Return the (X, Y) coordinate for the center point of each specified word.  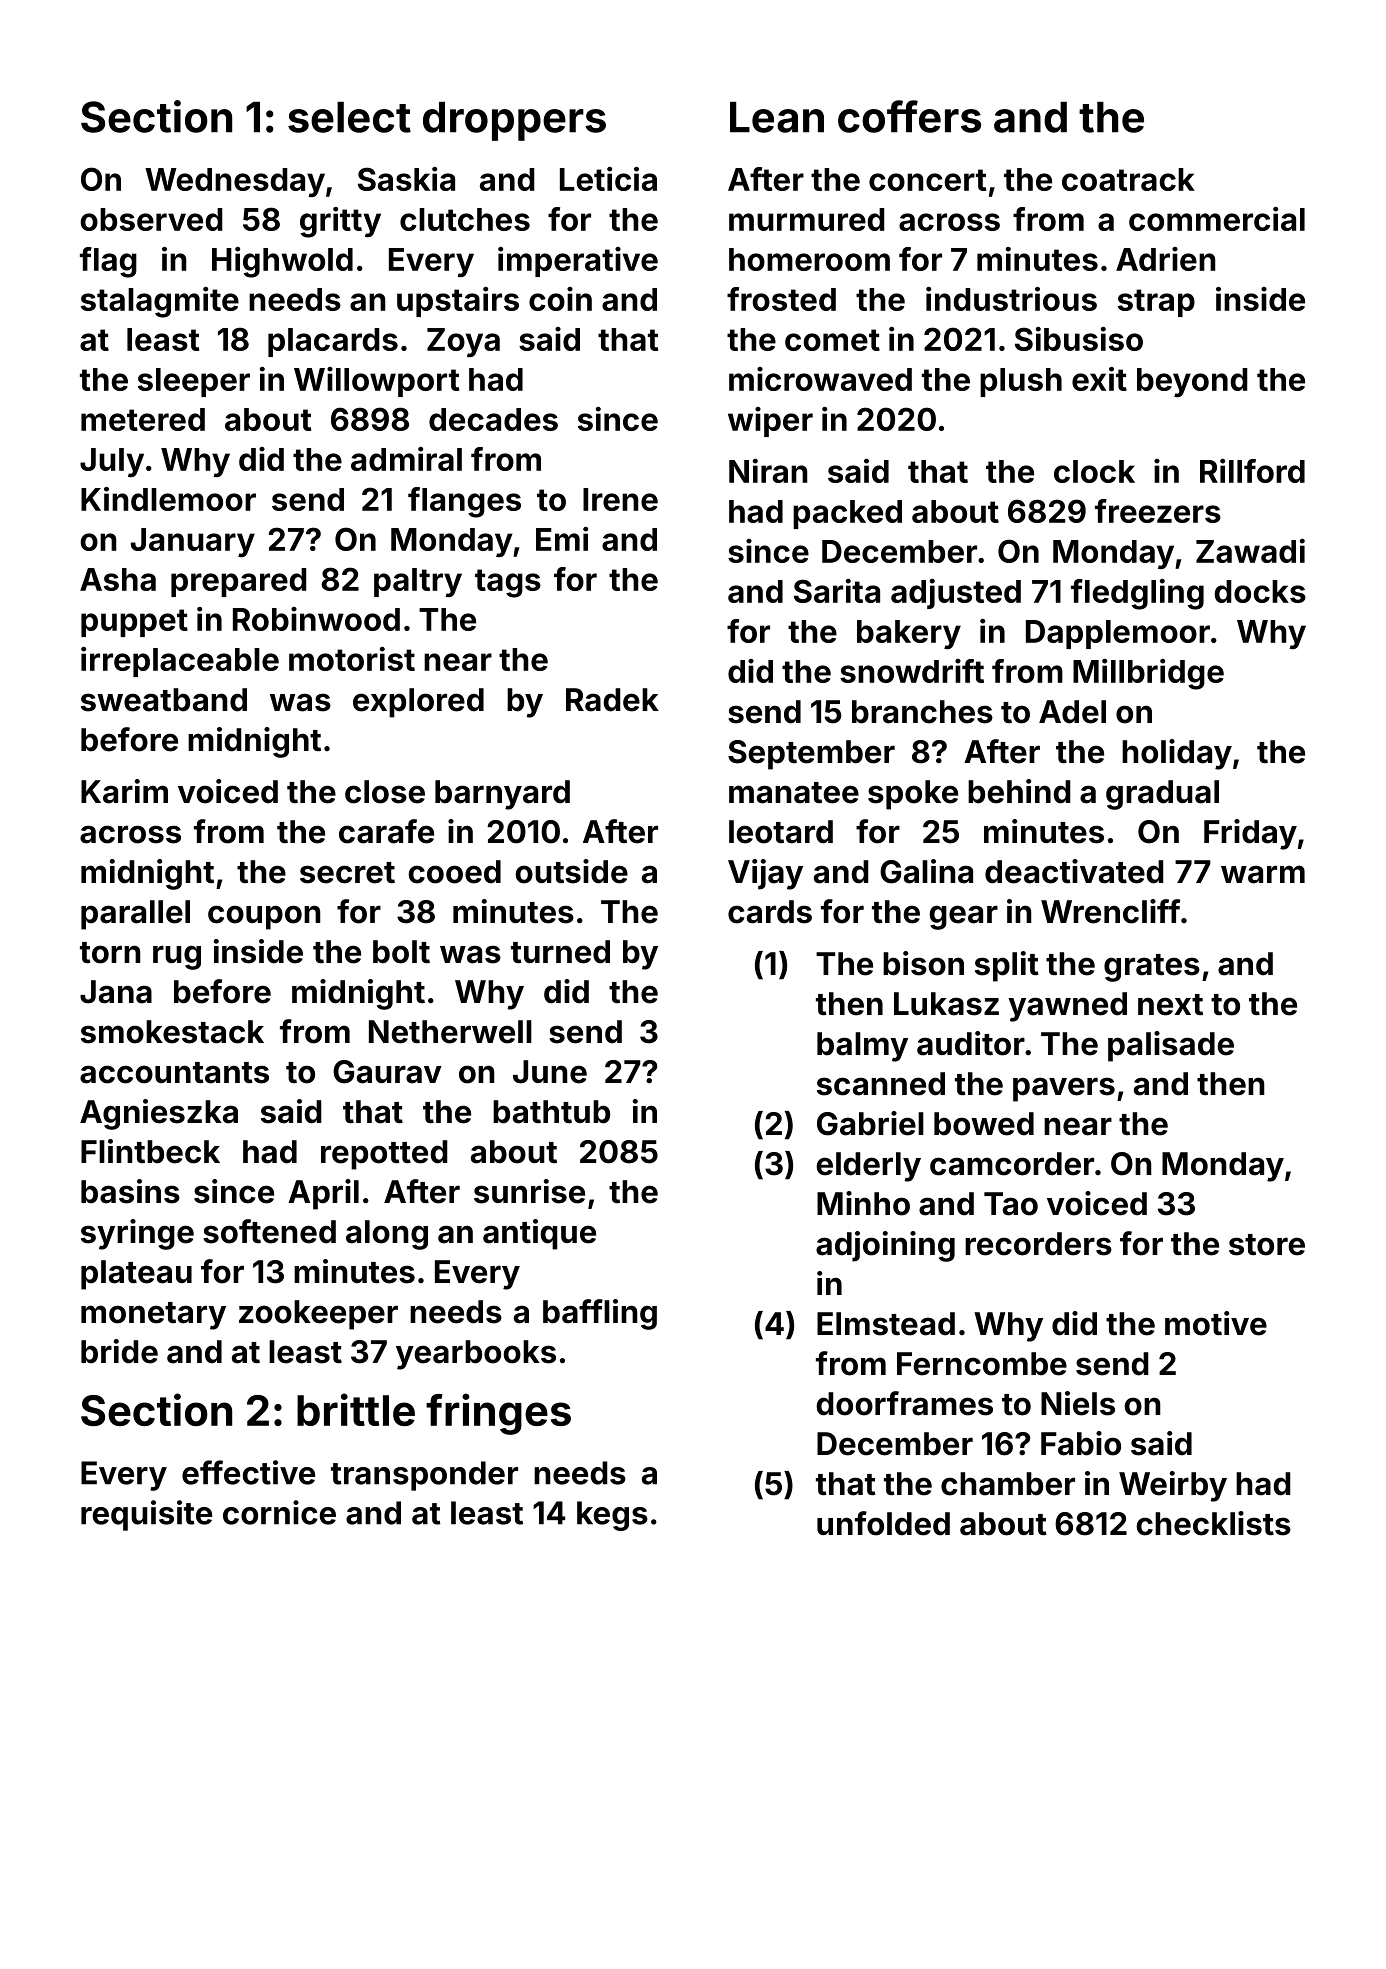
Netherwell (450, 1032)
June (550, 1072)
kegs (612, 1516)
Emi (562, 539)
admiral (406, 459)
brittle (356, 1409)
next (1170, 1005)
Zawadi (1250, 551)
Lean (777, 117)
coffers (909, 116)
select (349, 117)
